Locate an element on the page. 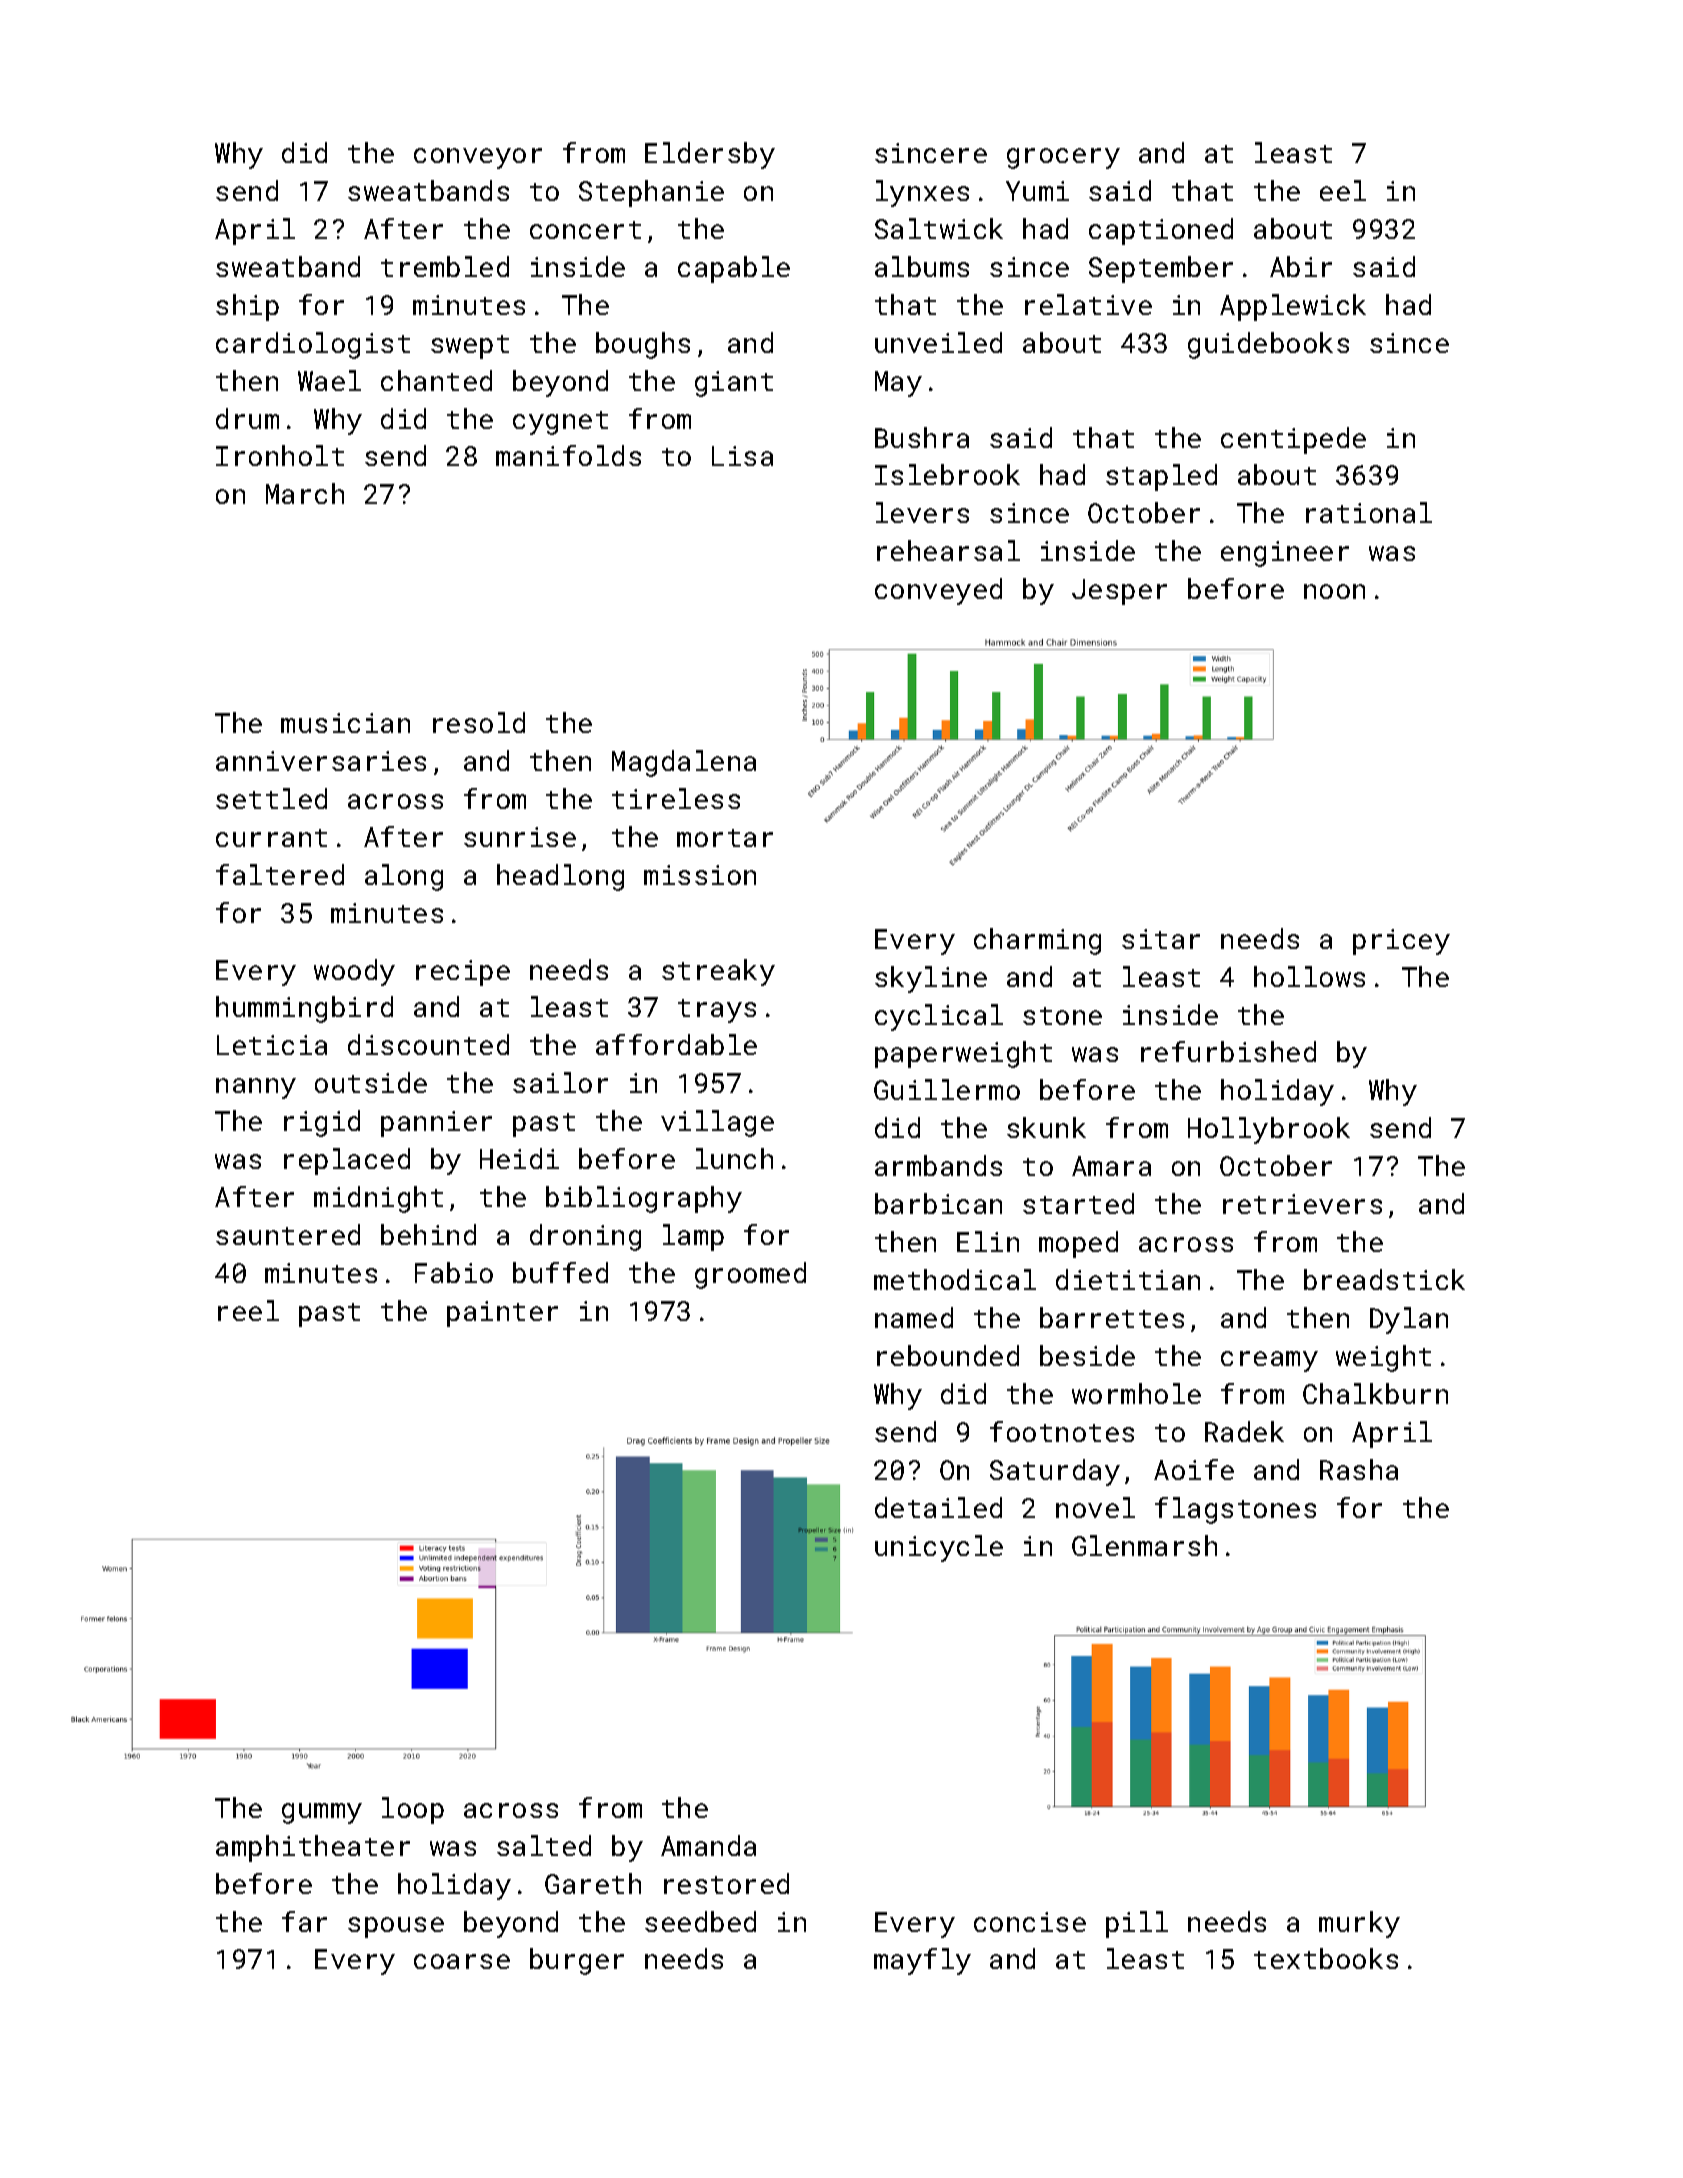 The image size is (1683, 2178). reel is located at coordinates (248, 1310).
